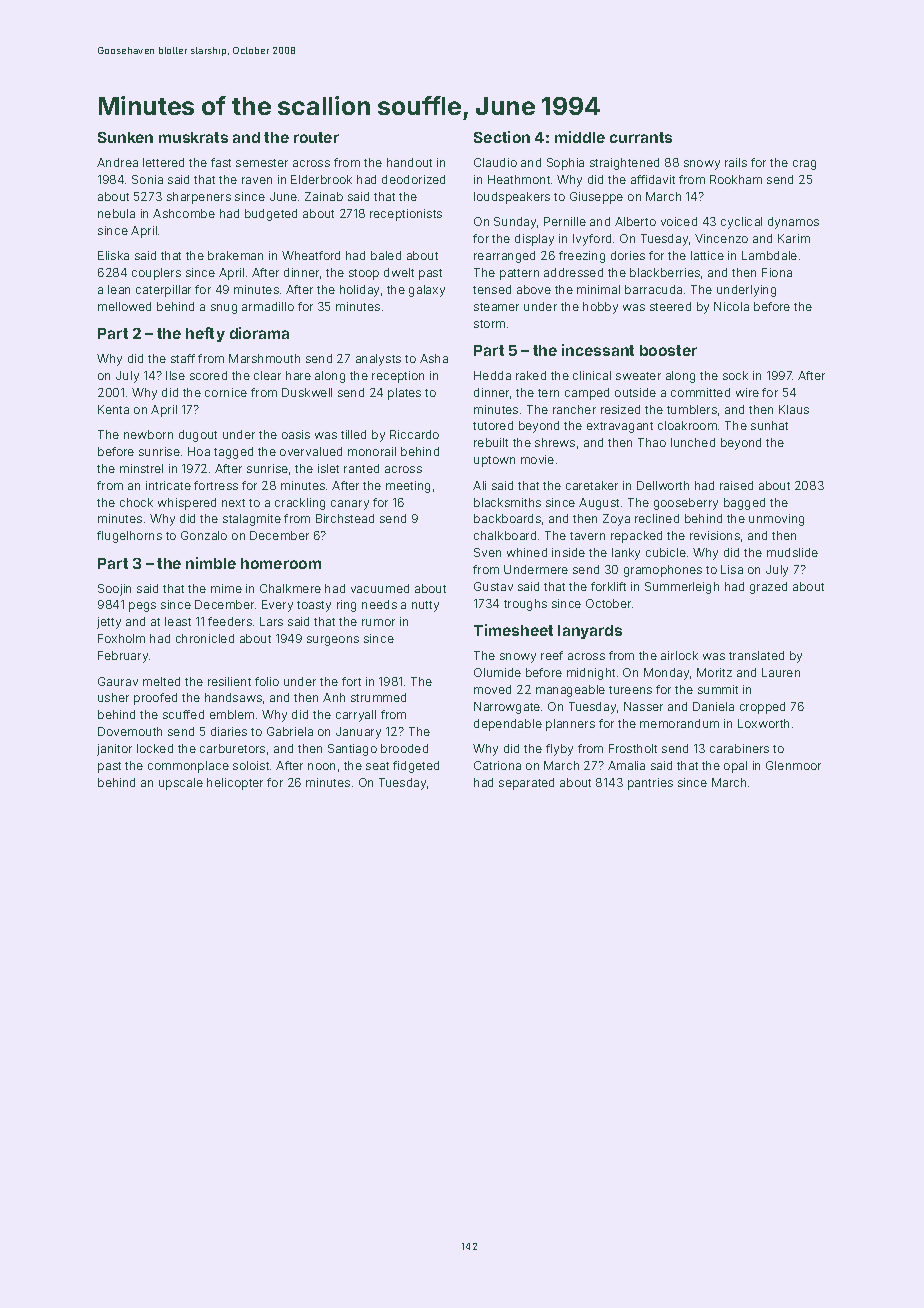  I want to click on gramophones, so click(663, 571).
